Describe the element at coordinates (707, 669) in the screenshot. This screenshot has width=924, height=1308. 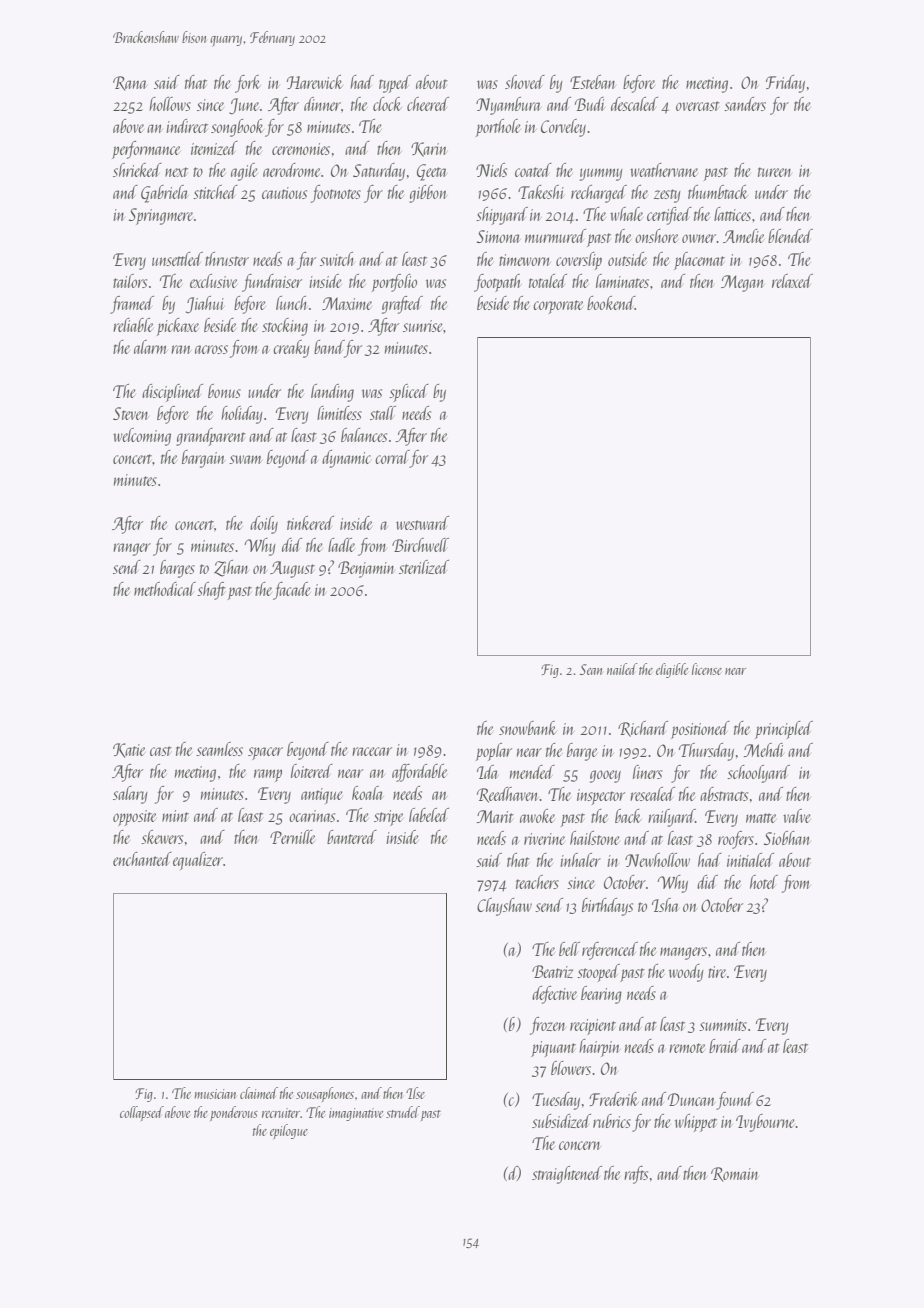
I see `license` at that location.
